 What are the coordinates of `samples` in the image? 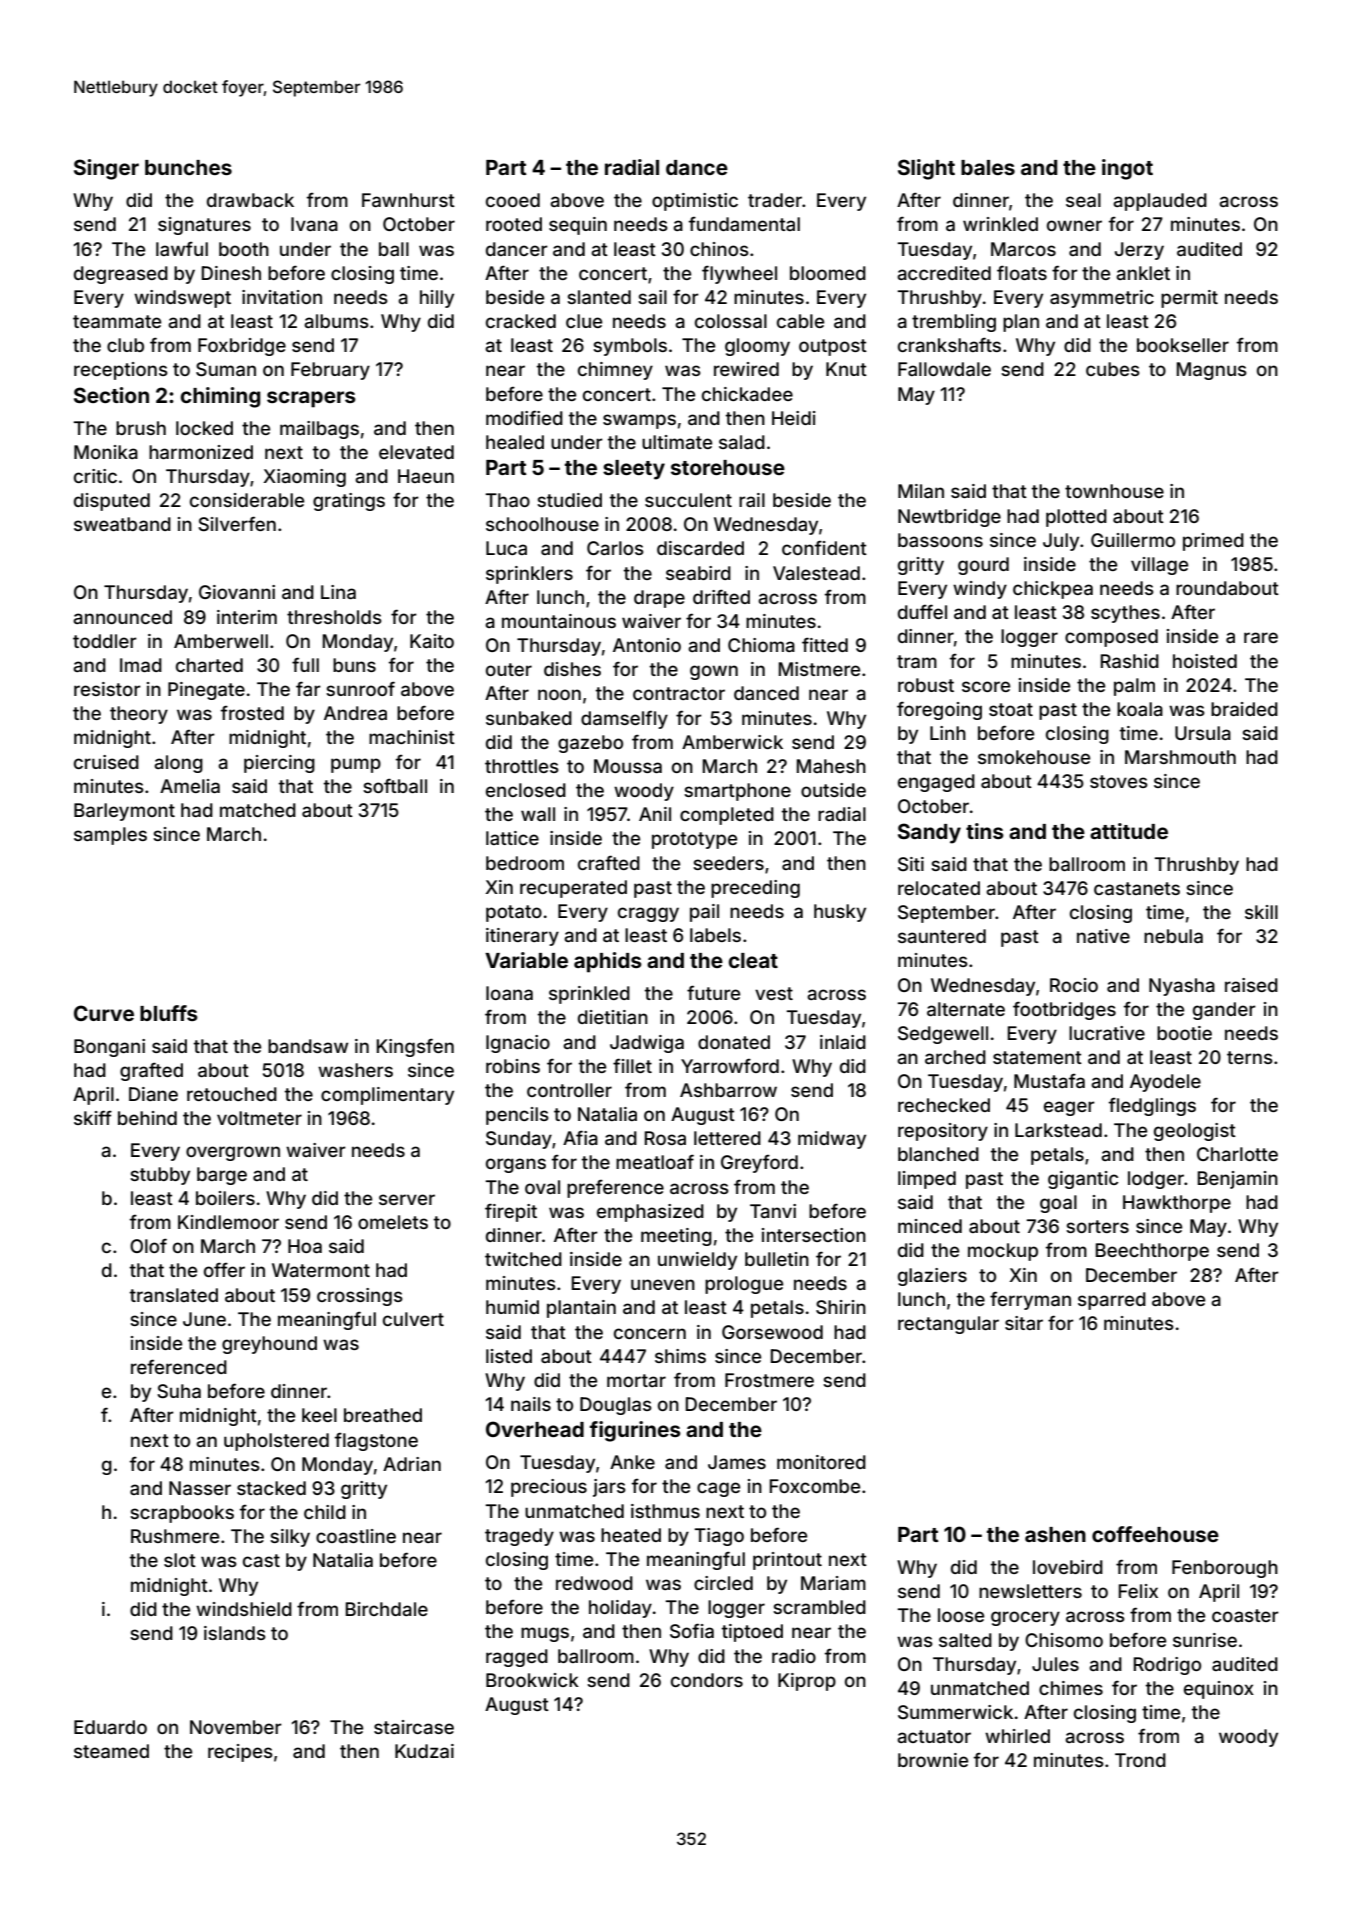 It's located at (110, 836).
